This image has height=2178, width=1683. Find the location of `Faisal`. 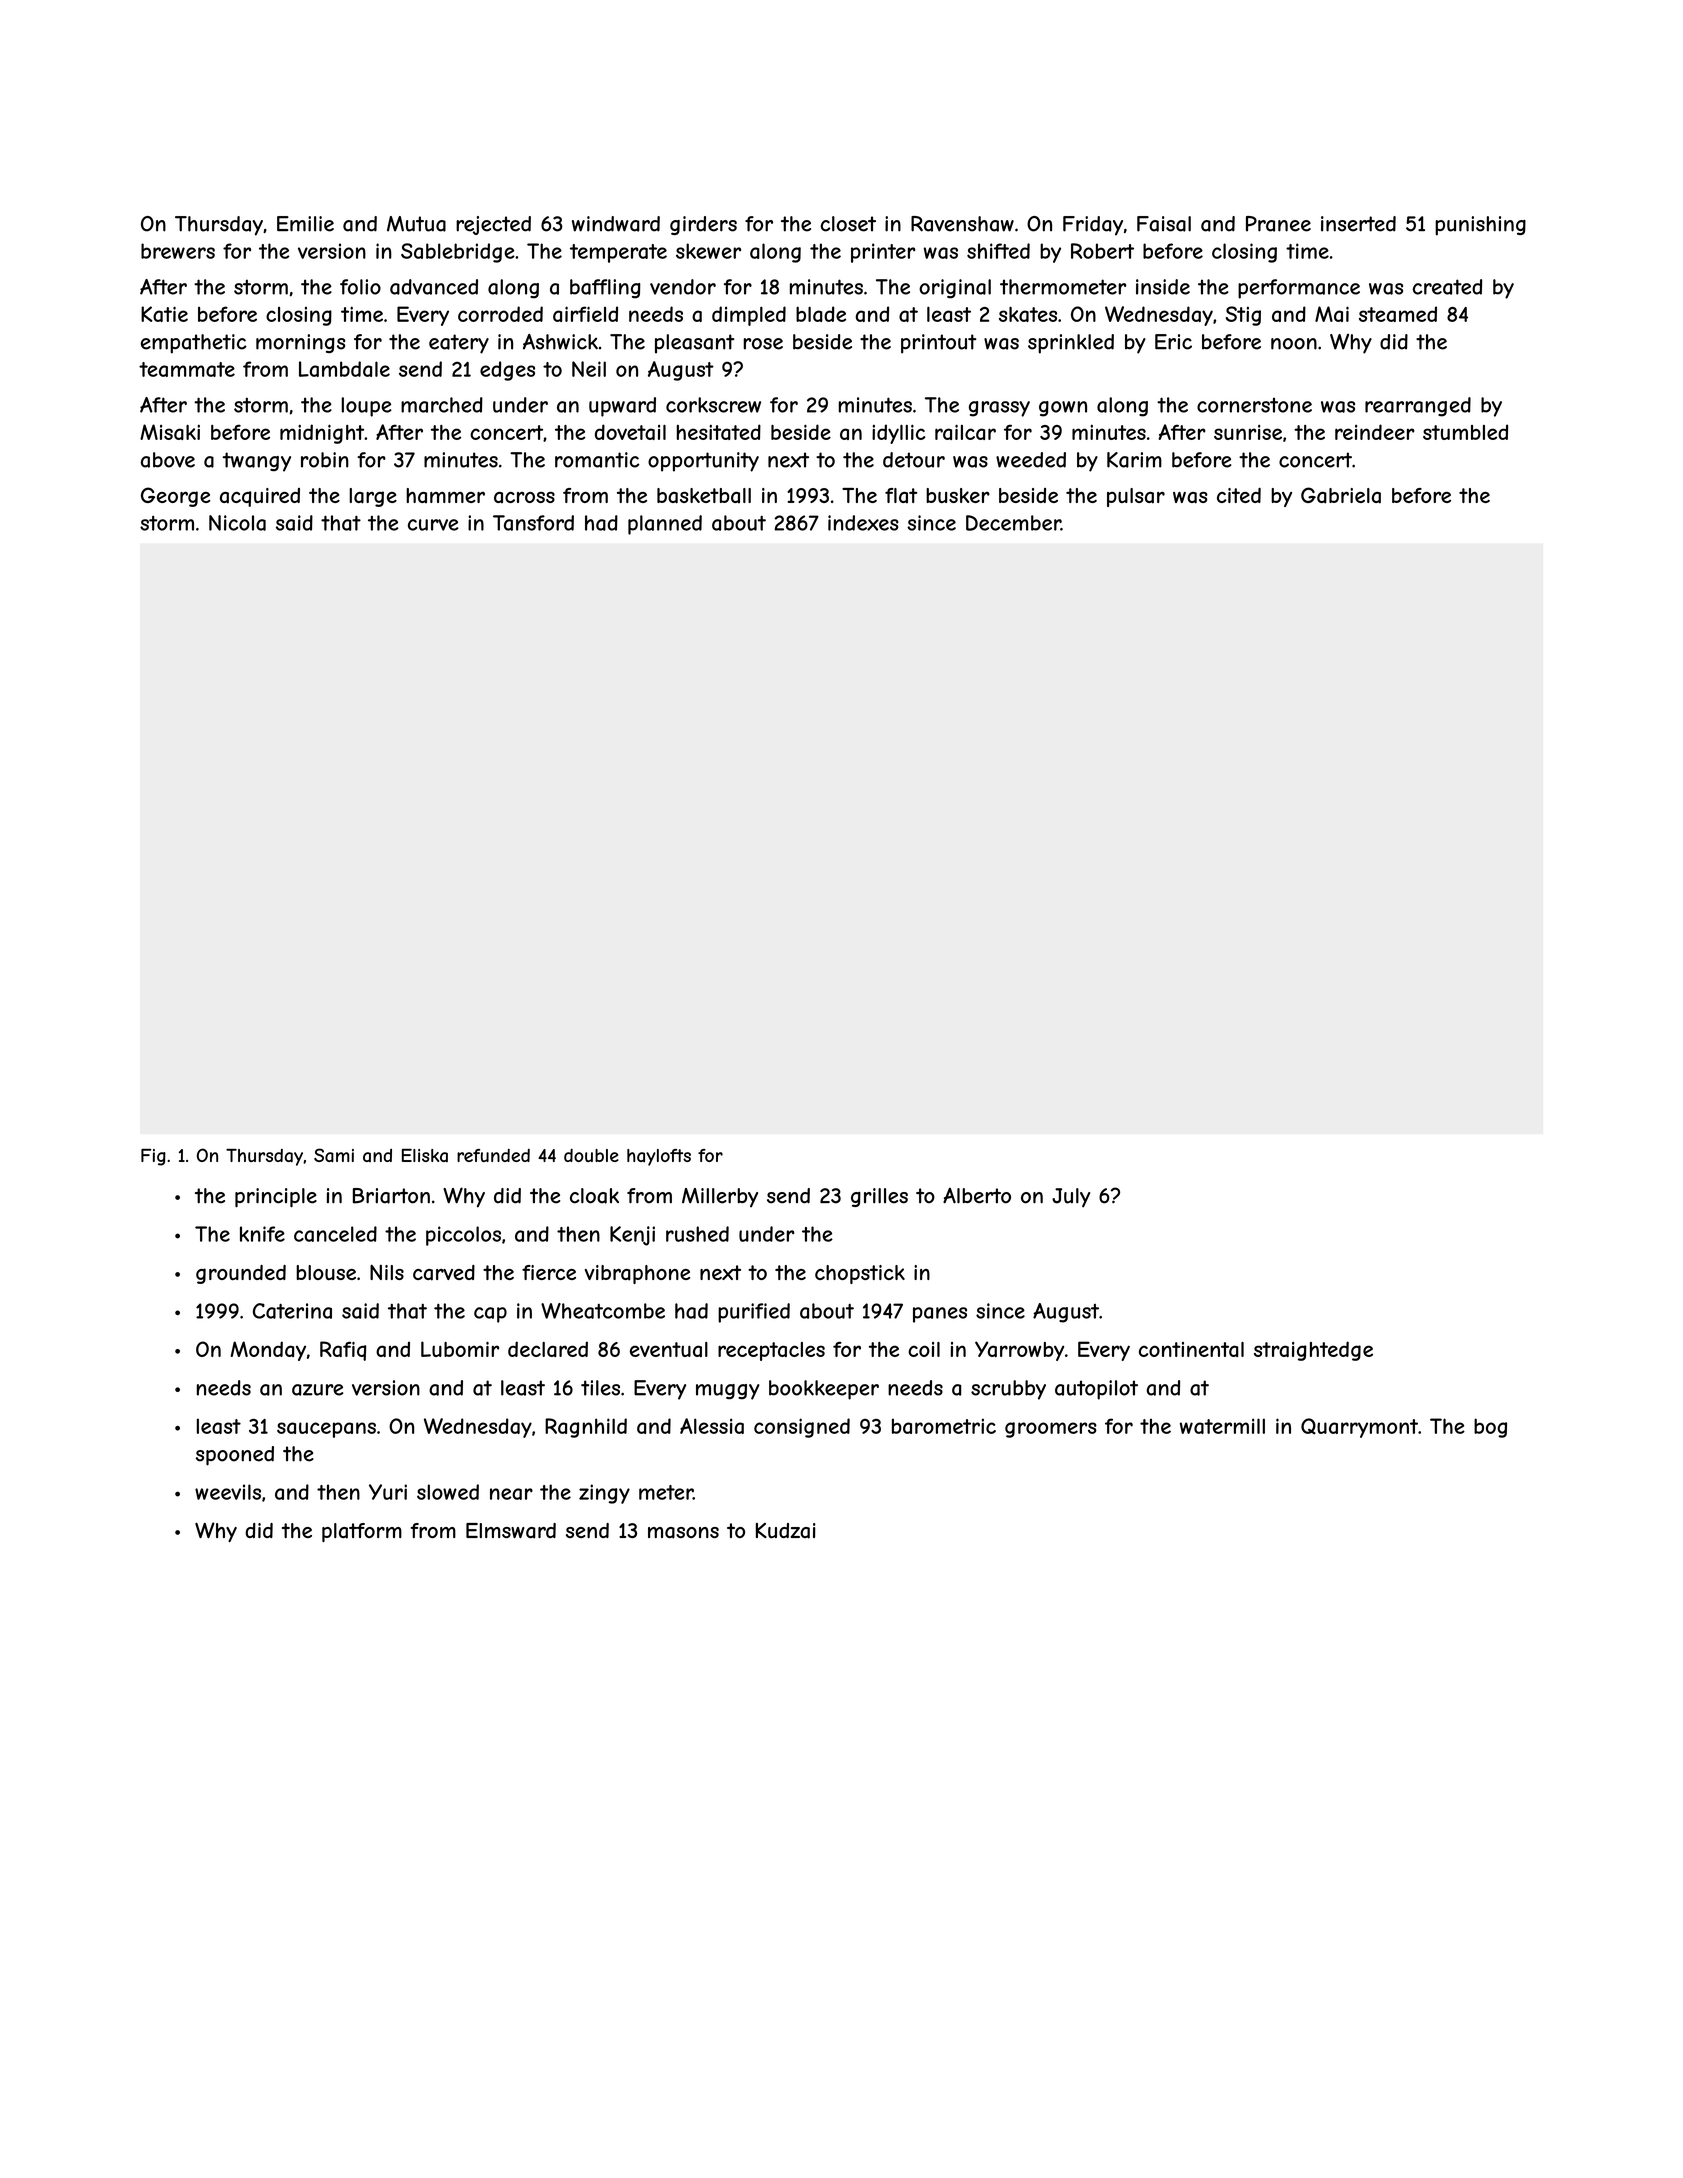

Faisal is located at coordinates (1164, 224).
